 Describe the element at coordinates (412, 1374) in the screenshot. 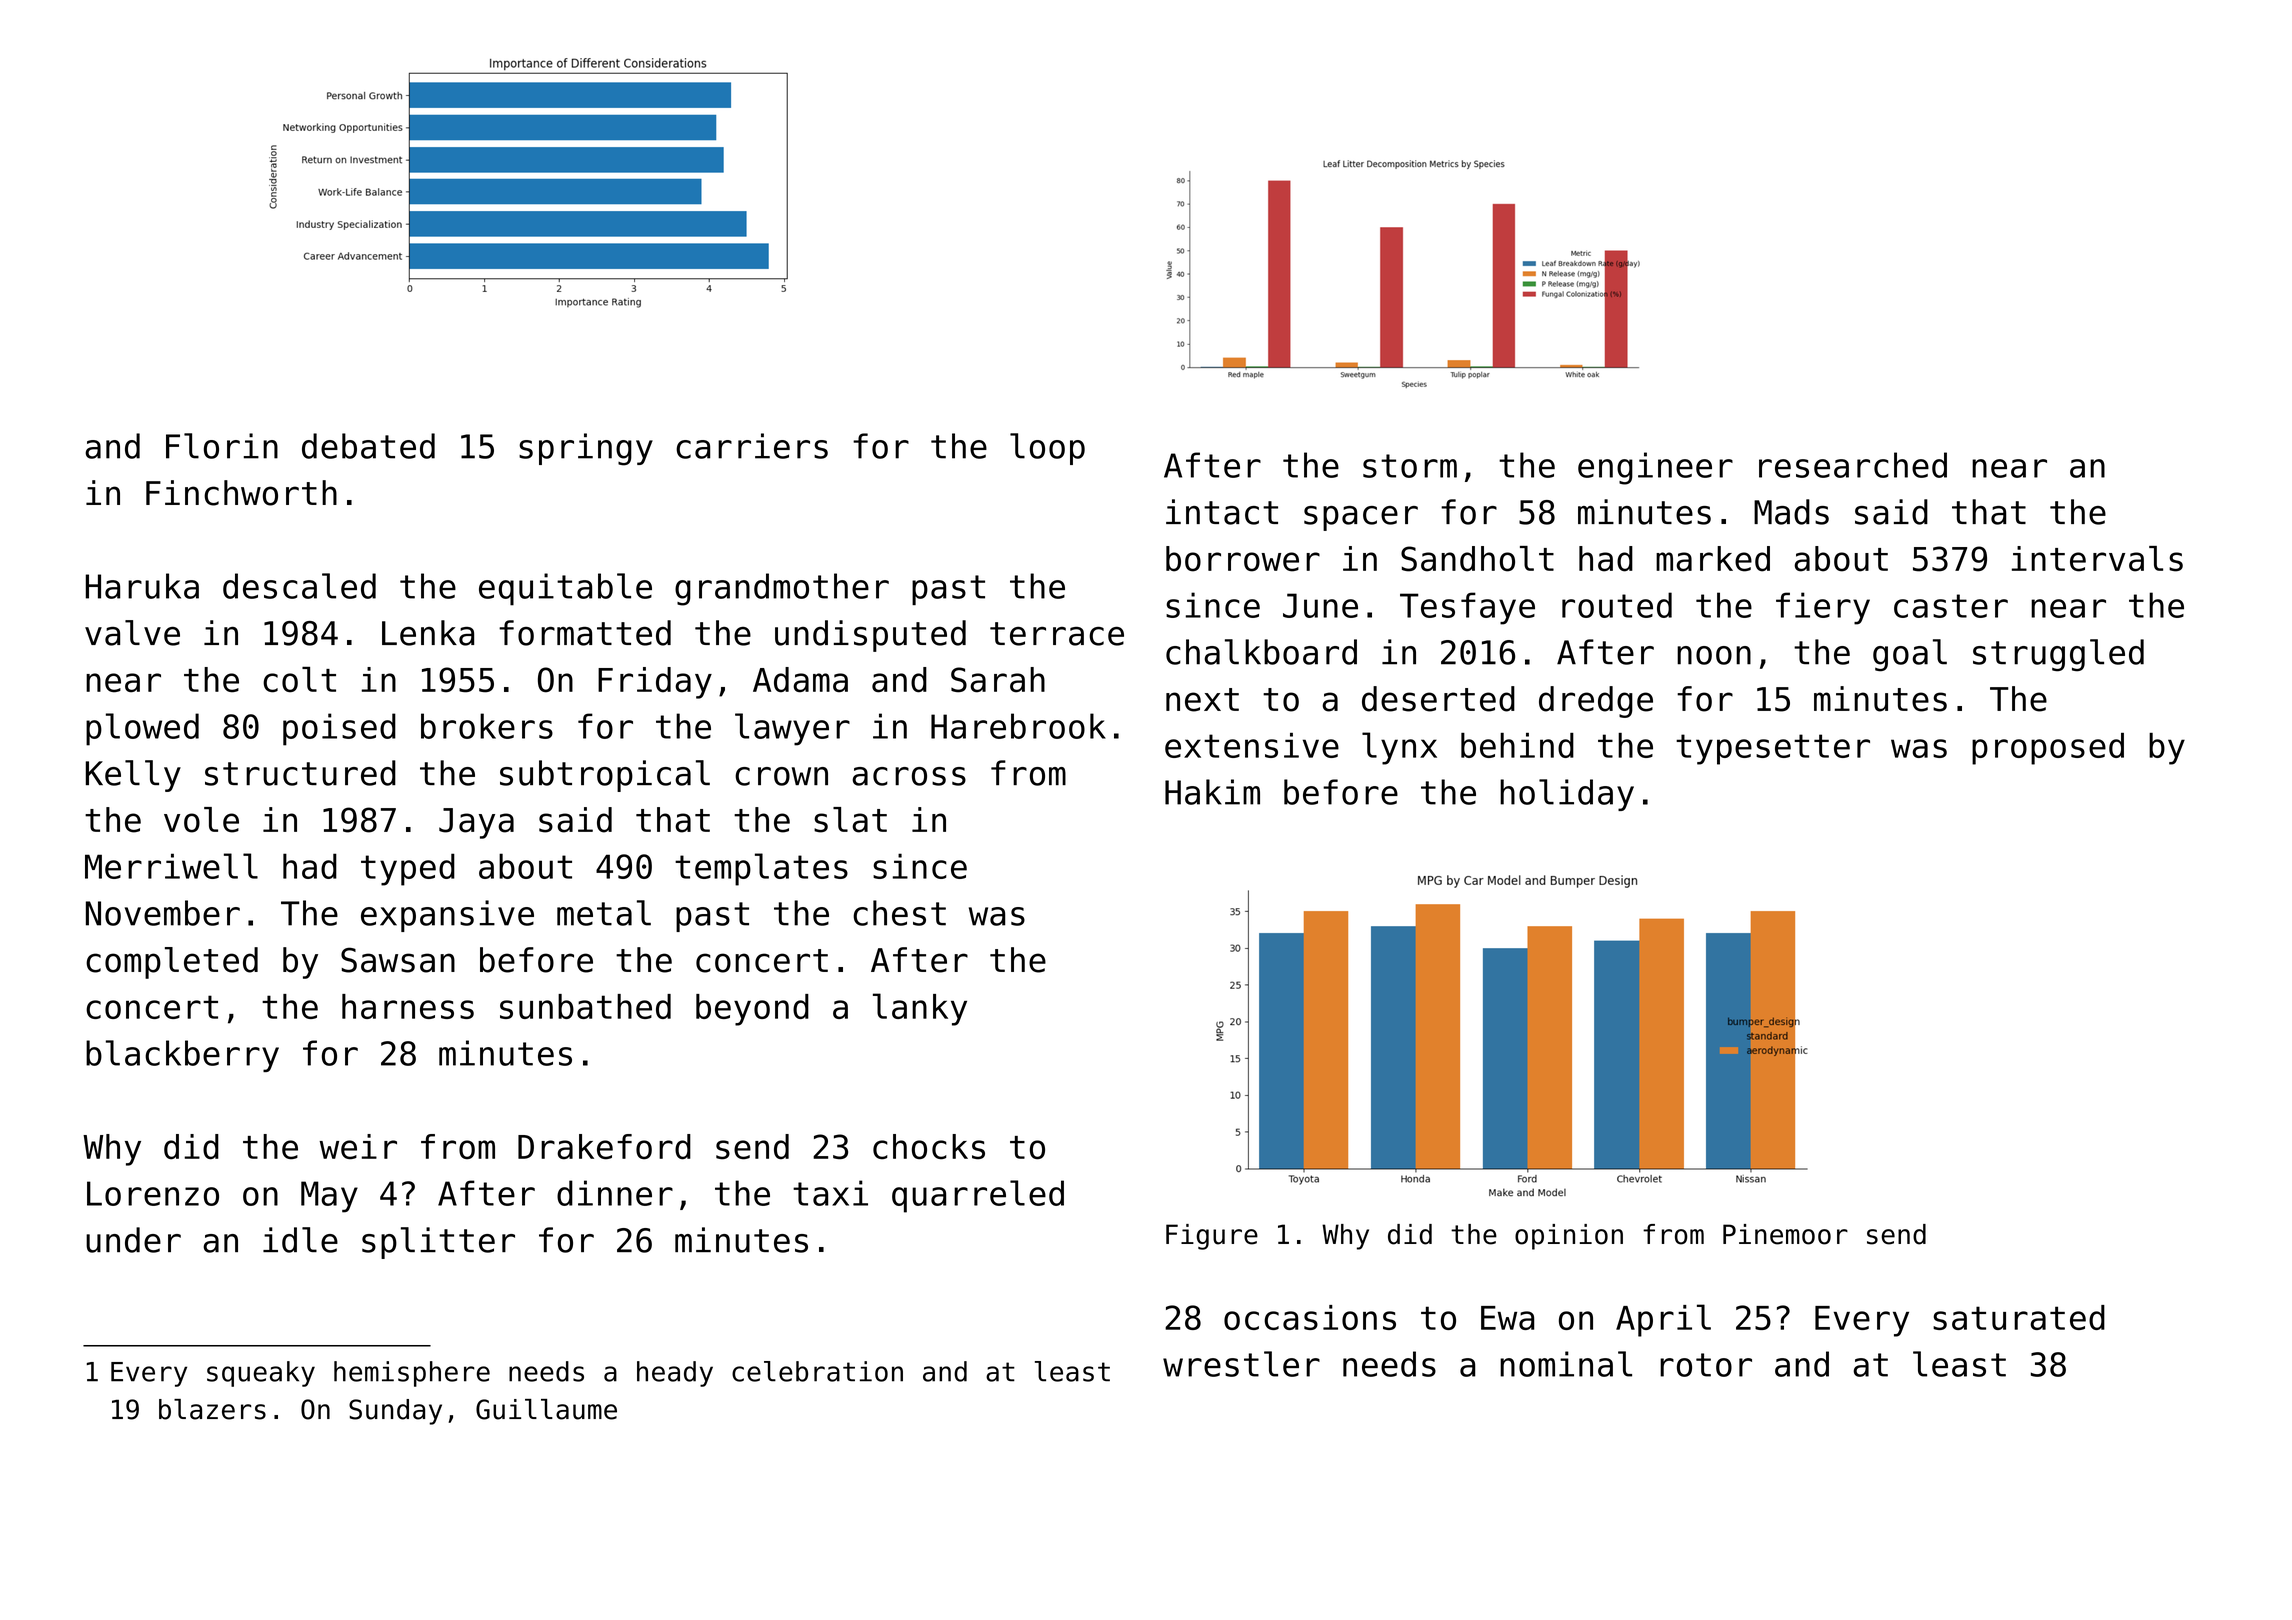

I see `hemisphere` at that location.
